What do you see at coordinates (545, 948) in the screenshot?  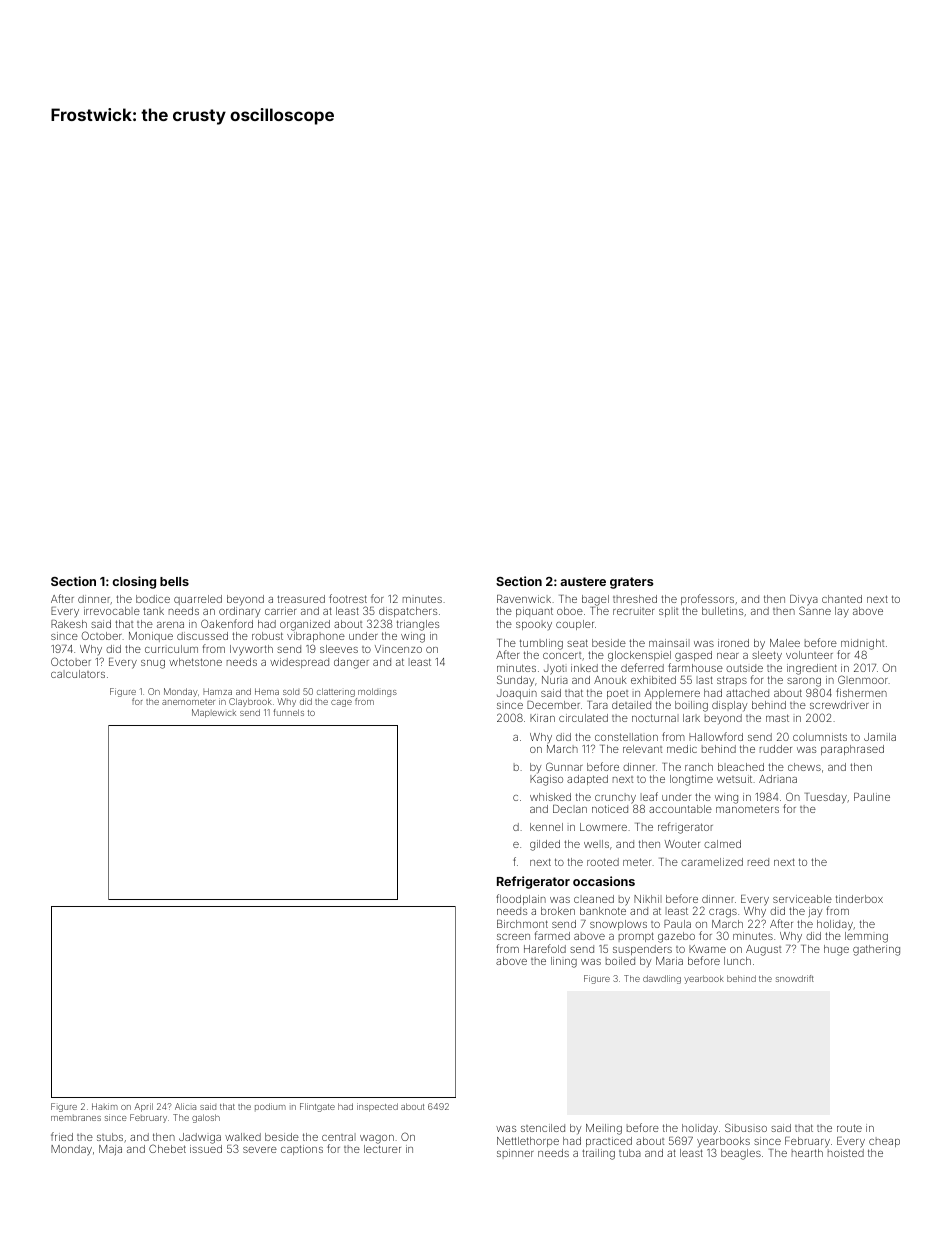 I see `Harefold` at bounding box center [545, 948].
